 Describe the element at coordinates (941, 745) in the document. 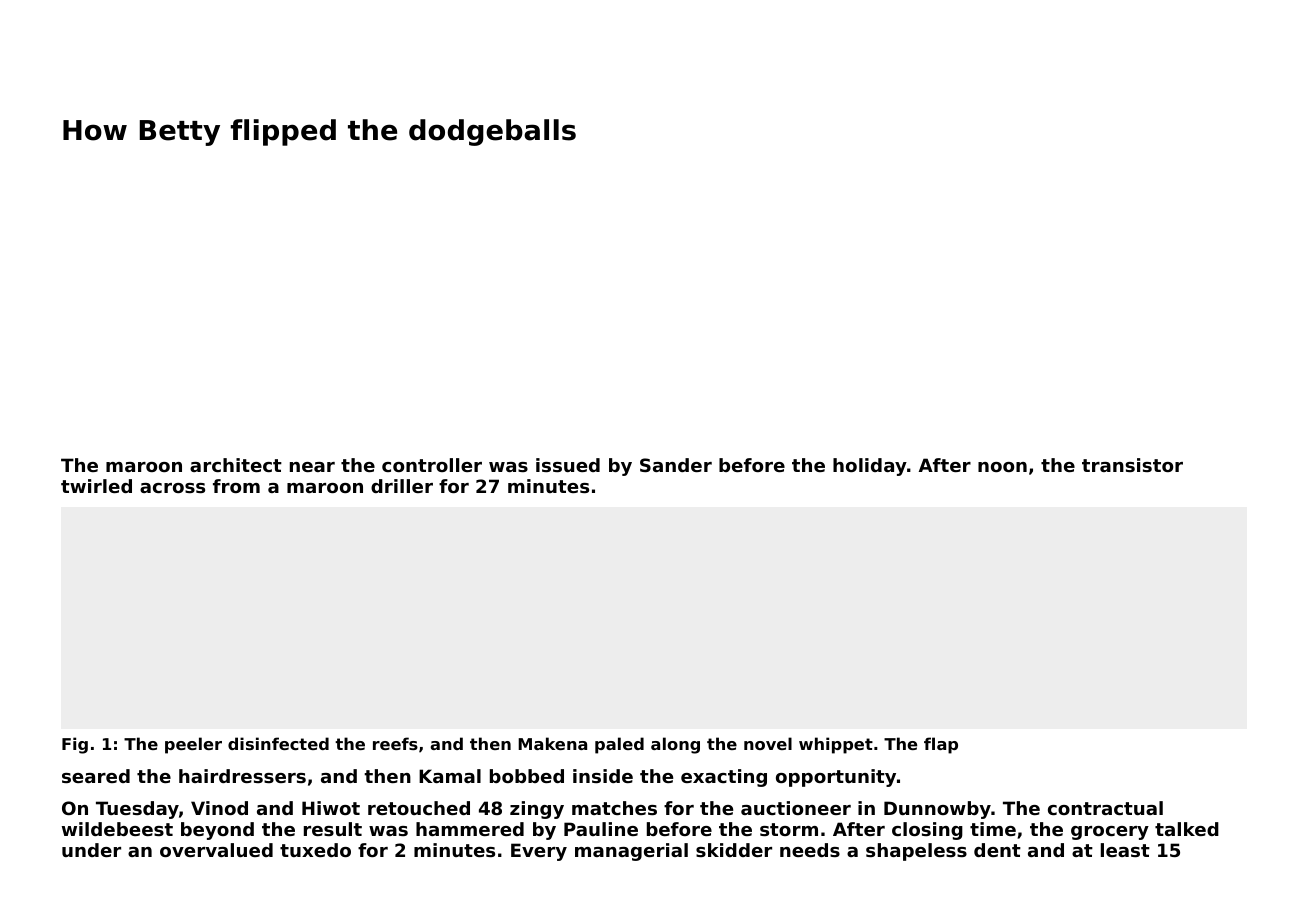

I see `flap` at that location.
